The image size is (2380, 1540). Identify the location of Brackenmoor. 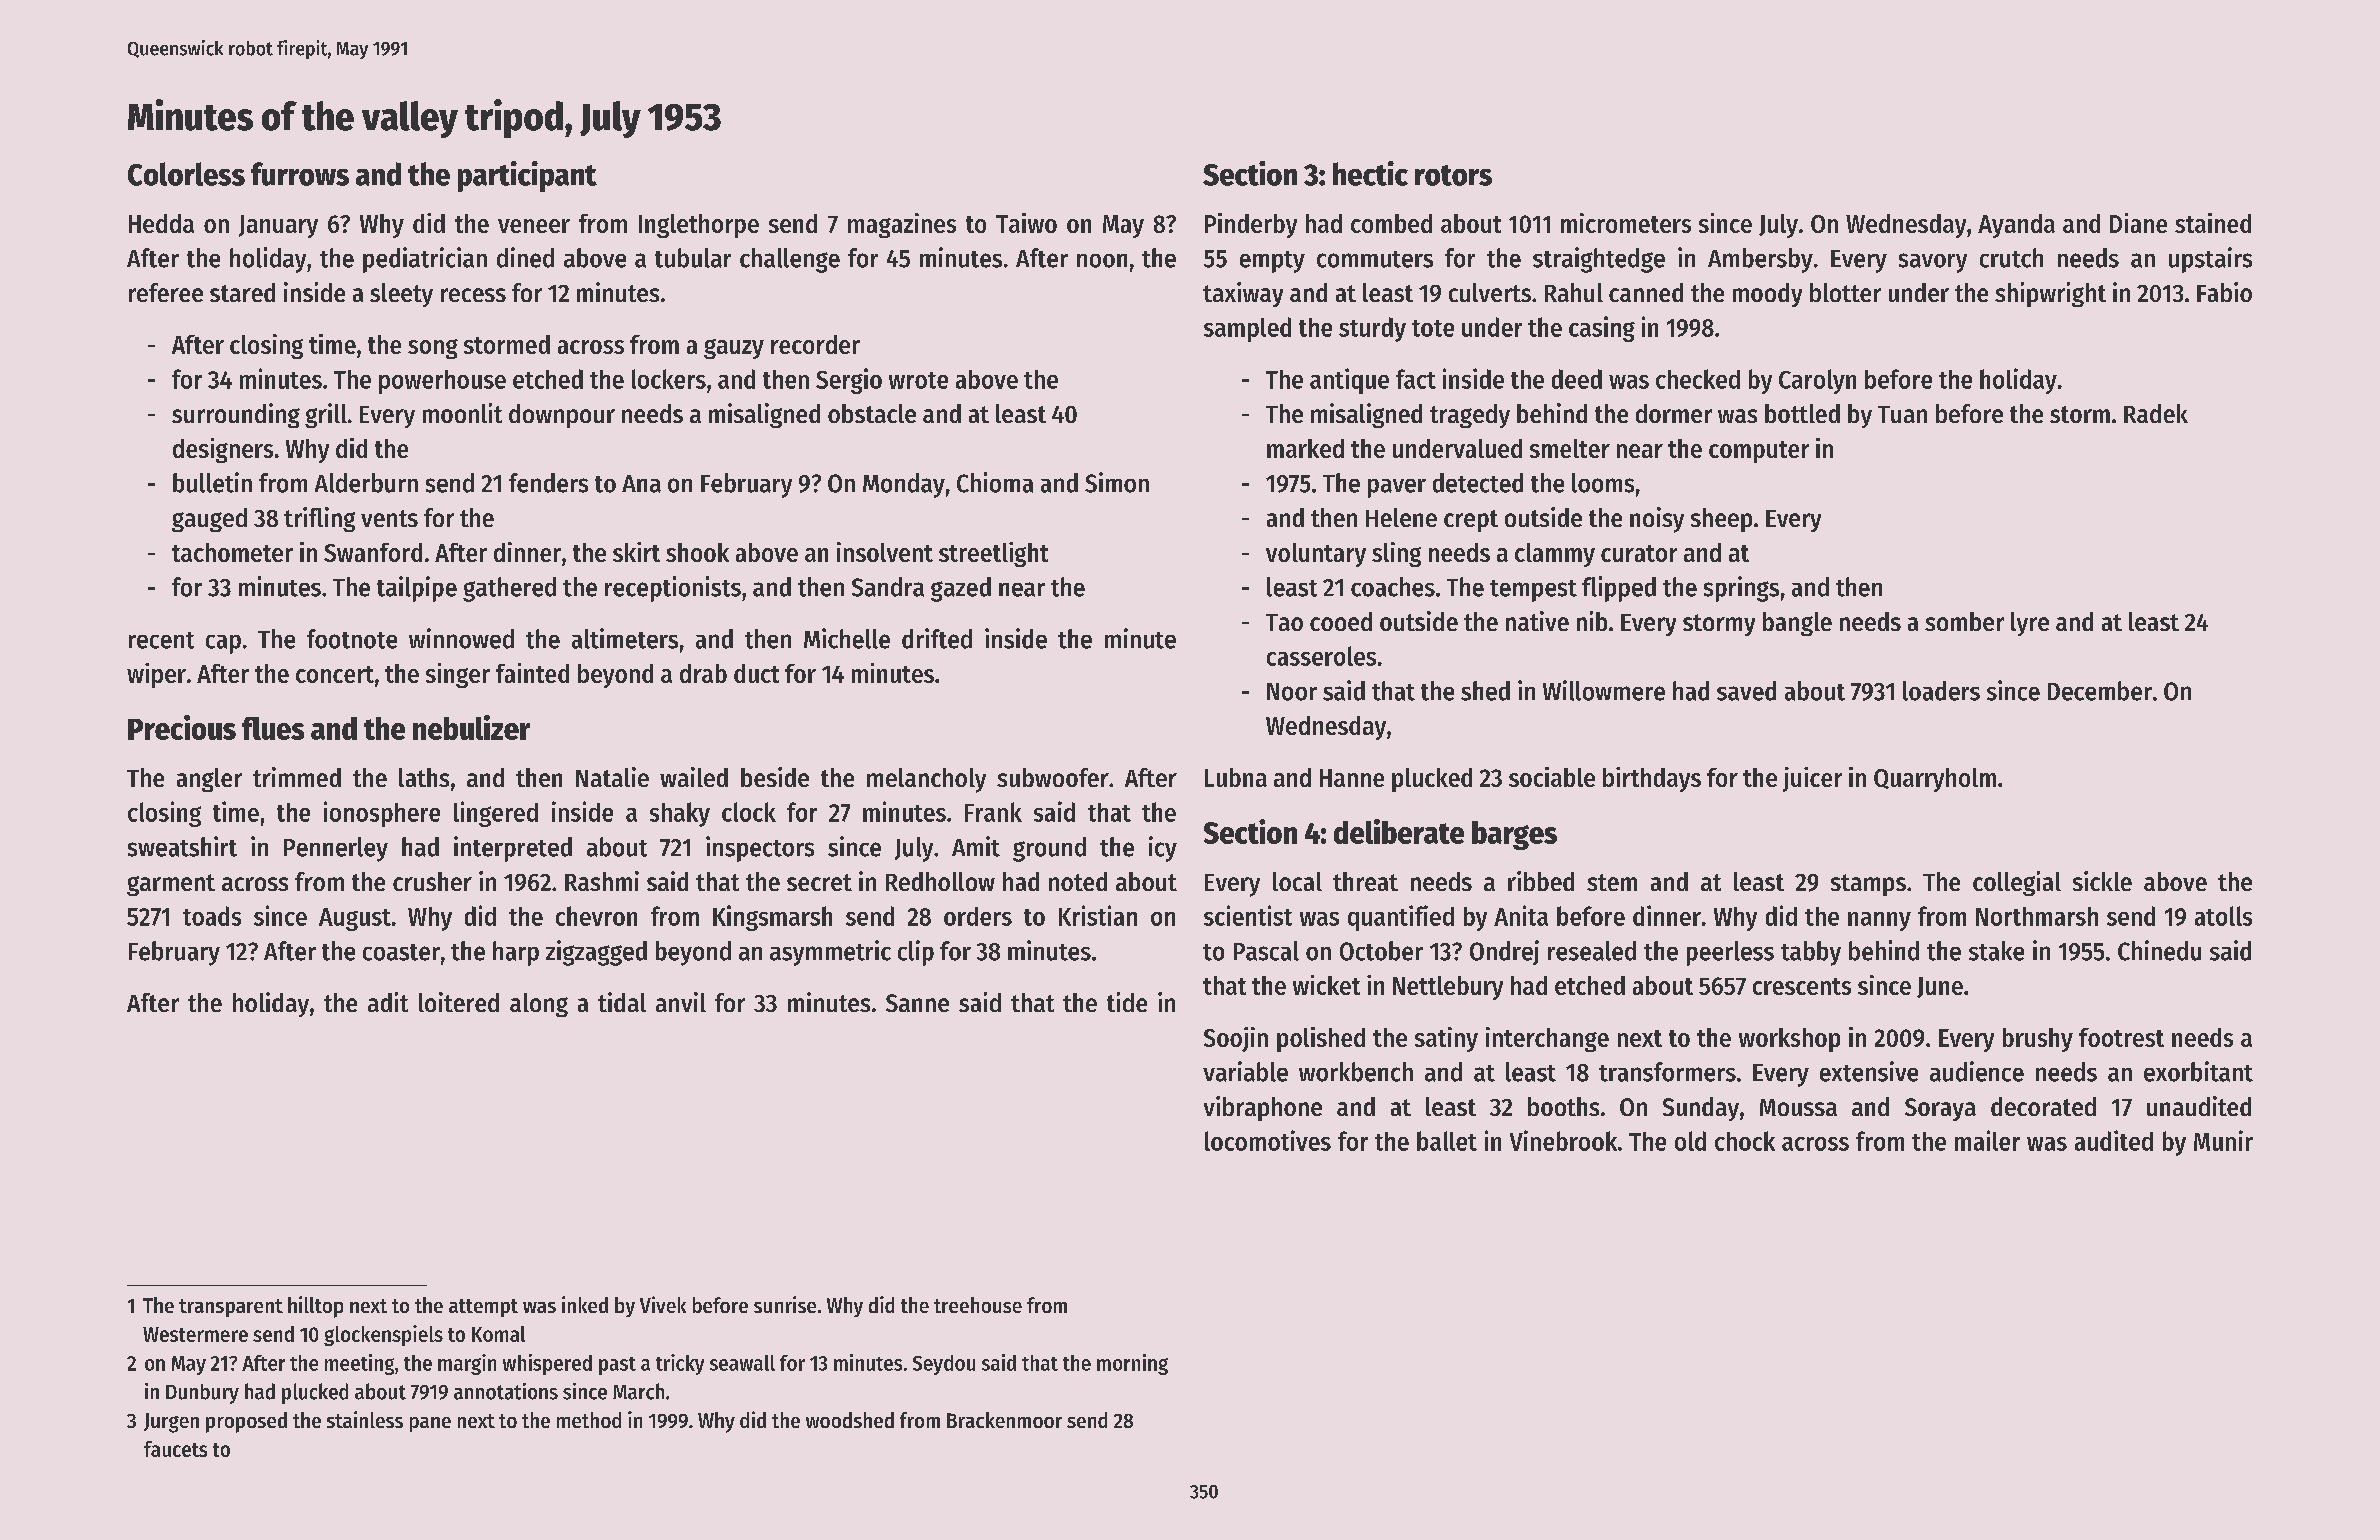
(1004, 1420).
